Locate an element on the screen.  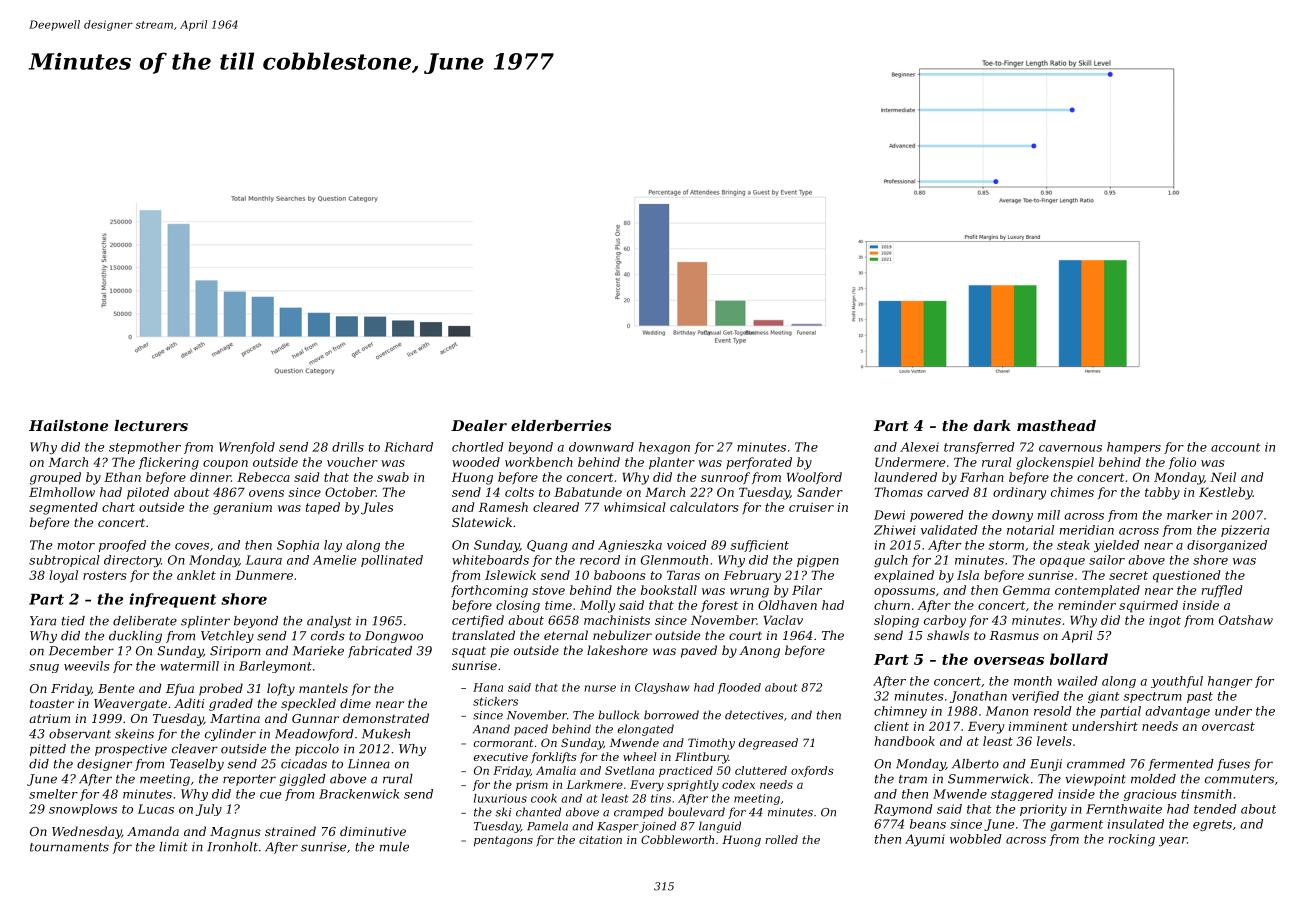
elderberries is located at coordinates (561, 425).
